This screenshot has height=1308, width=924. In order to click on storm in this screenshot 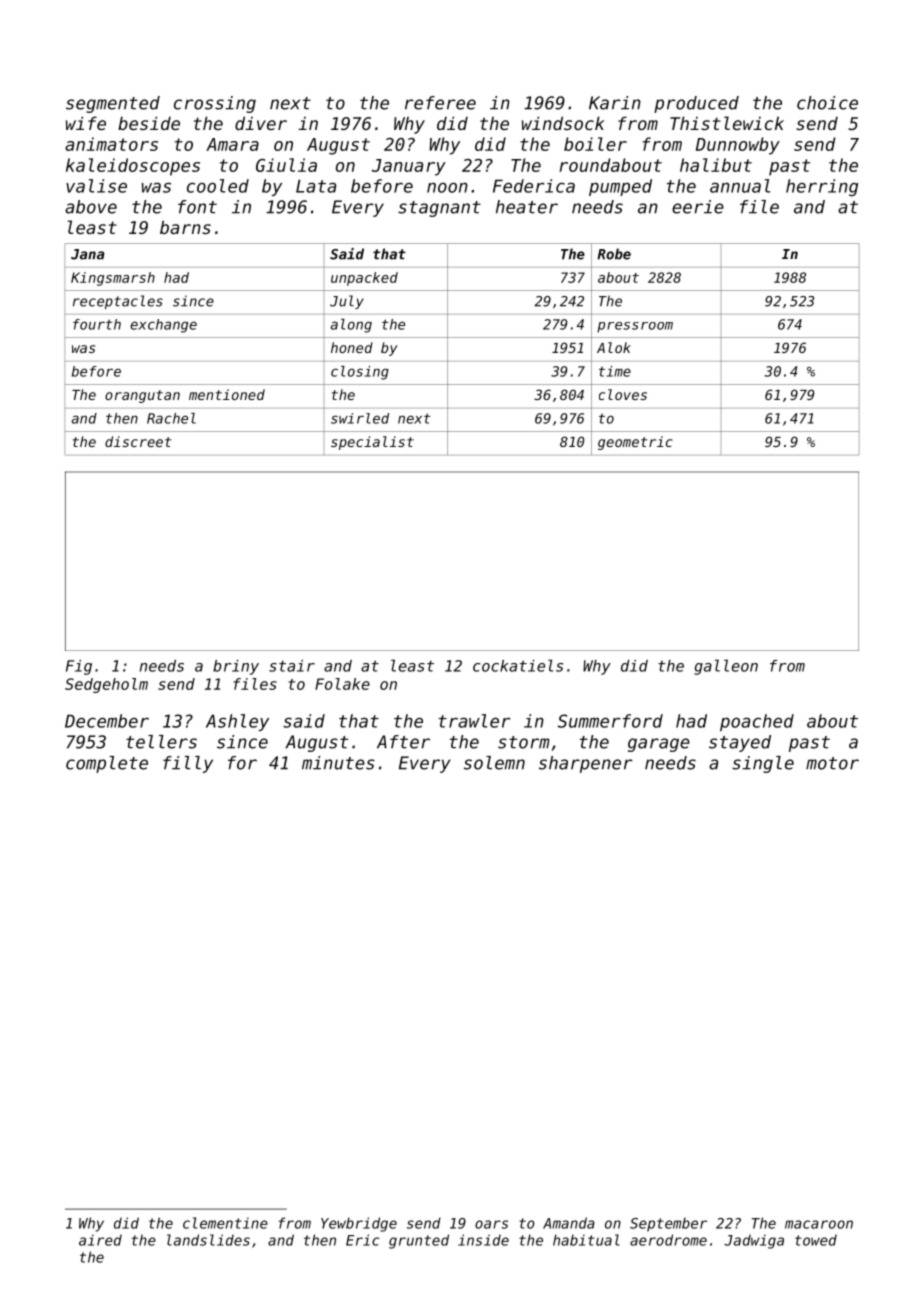, I will do `click(524, 742)`.
